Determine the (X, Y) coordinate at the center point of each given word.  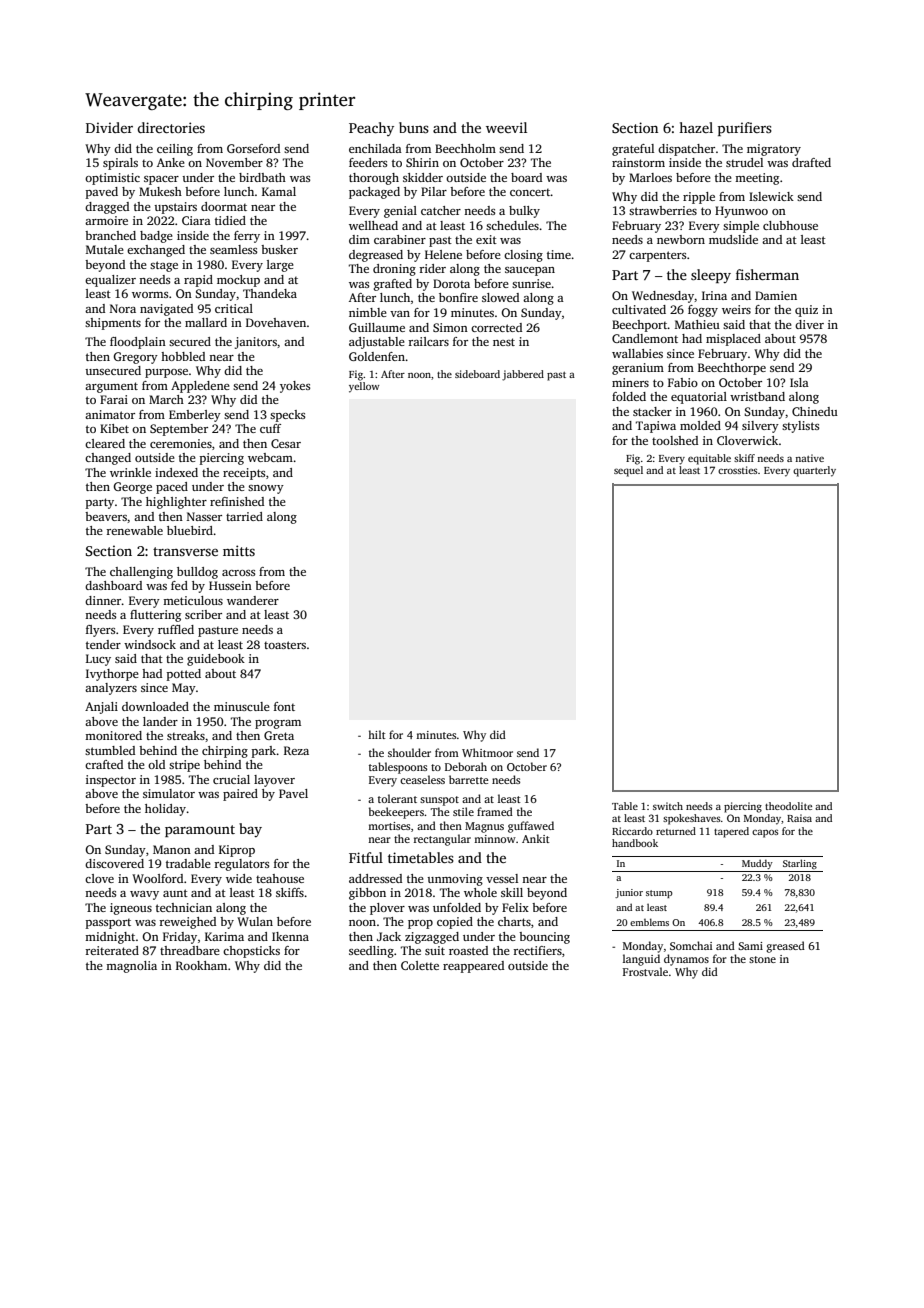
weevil (506, 127)
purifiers (745, 129)
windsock (150, 644)
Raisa (799, 818)
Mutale (105, 249)
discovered (114, 863)
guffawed (531, 827)
